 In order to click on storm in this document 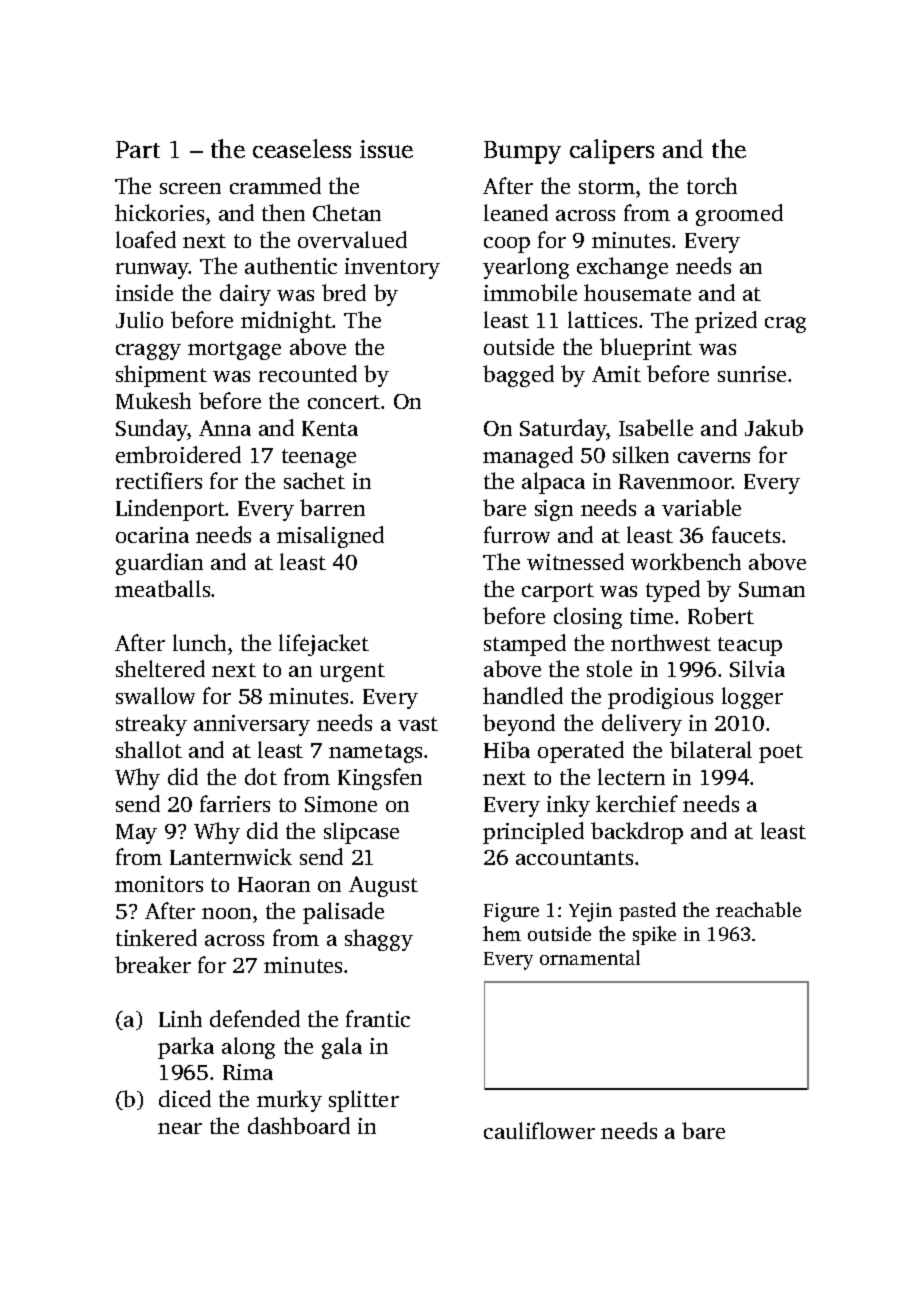, I will do `click(607, 187)`.
